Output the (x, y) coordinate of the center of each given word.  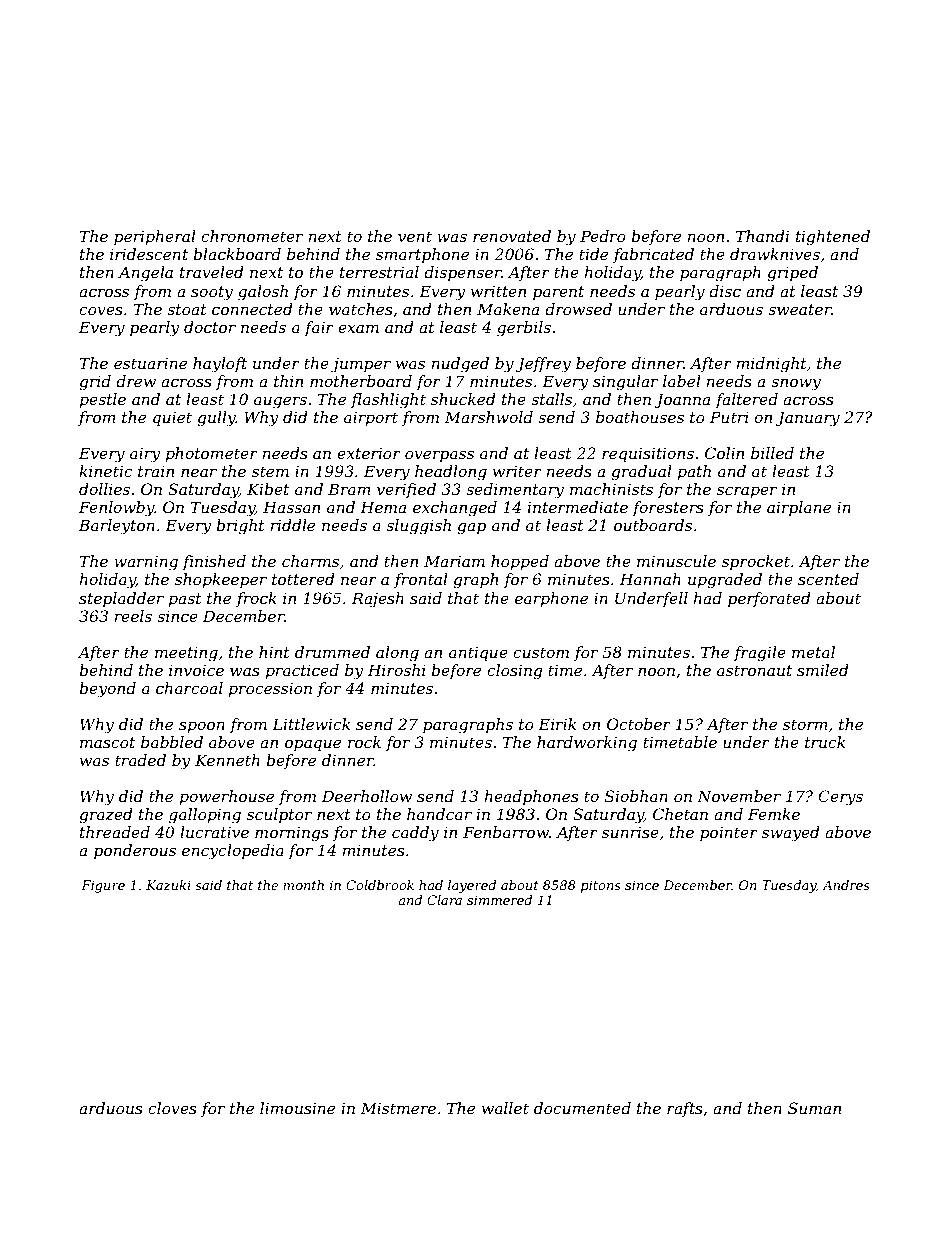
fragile (760, 654)
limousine (297, 1108)
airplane (799, 508)
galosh (263, 293)
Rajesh (378, 600)
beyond (107, 690)
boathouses (640, 417)
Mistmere (398, 1108)
